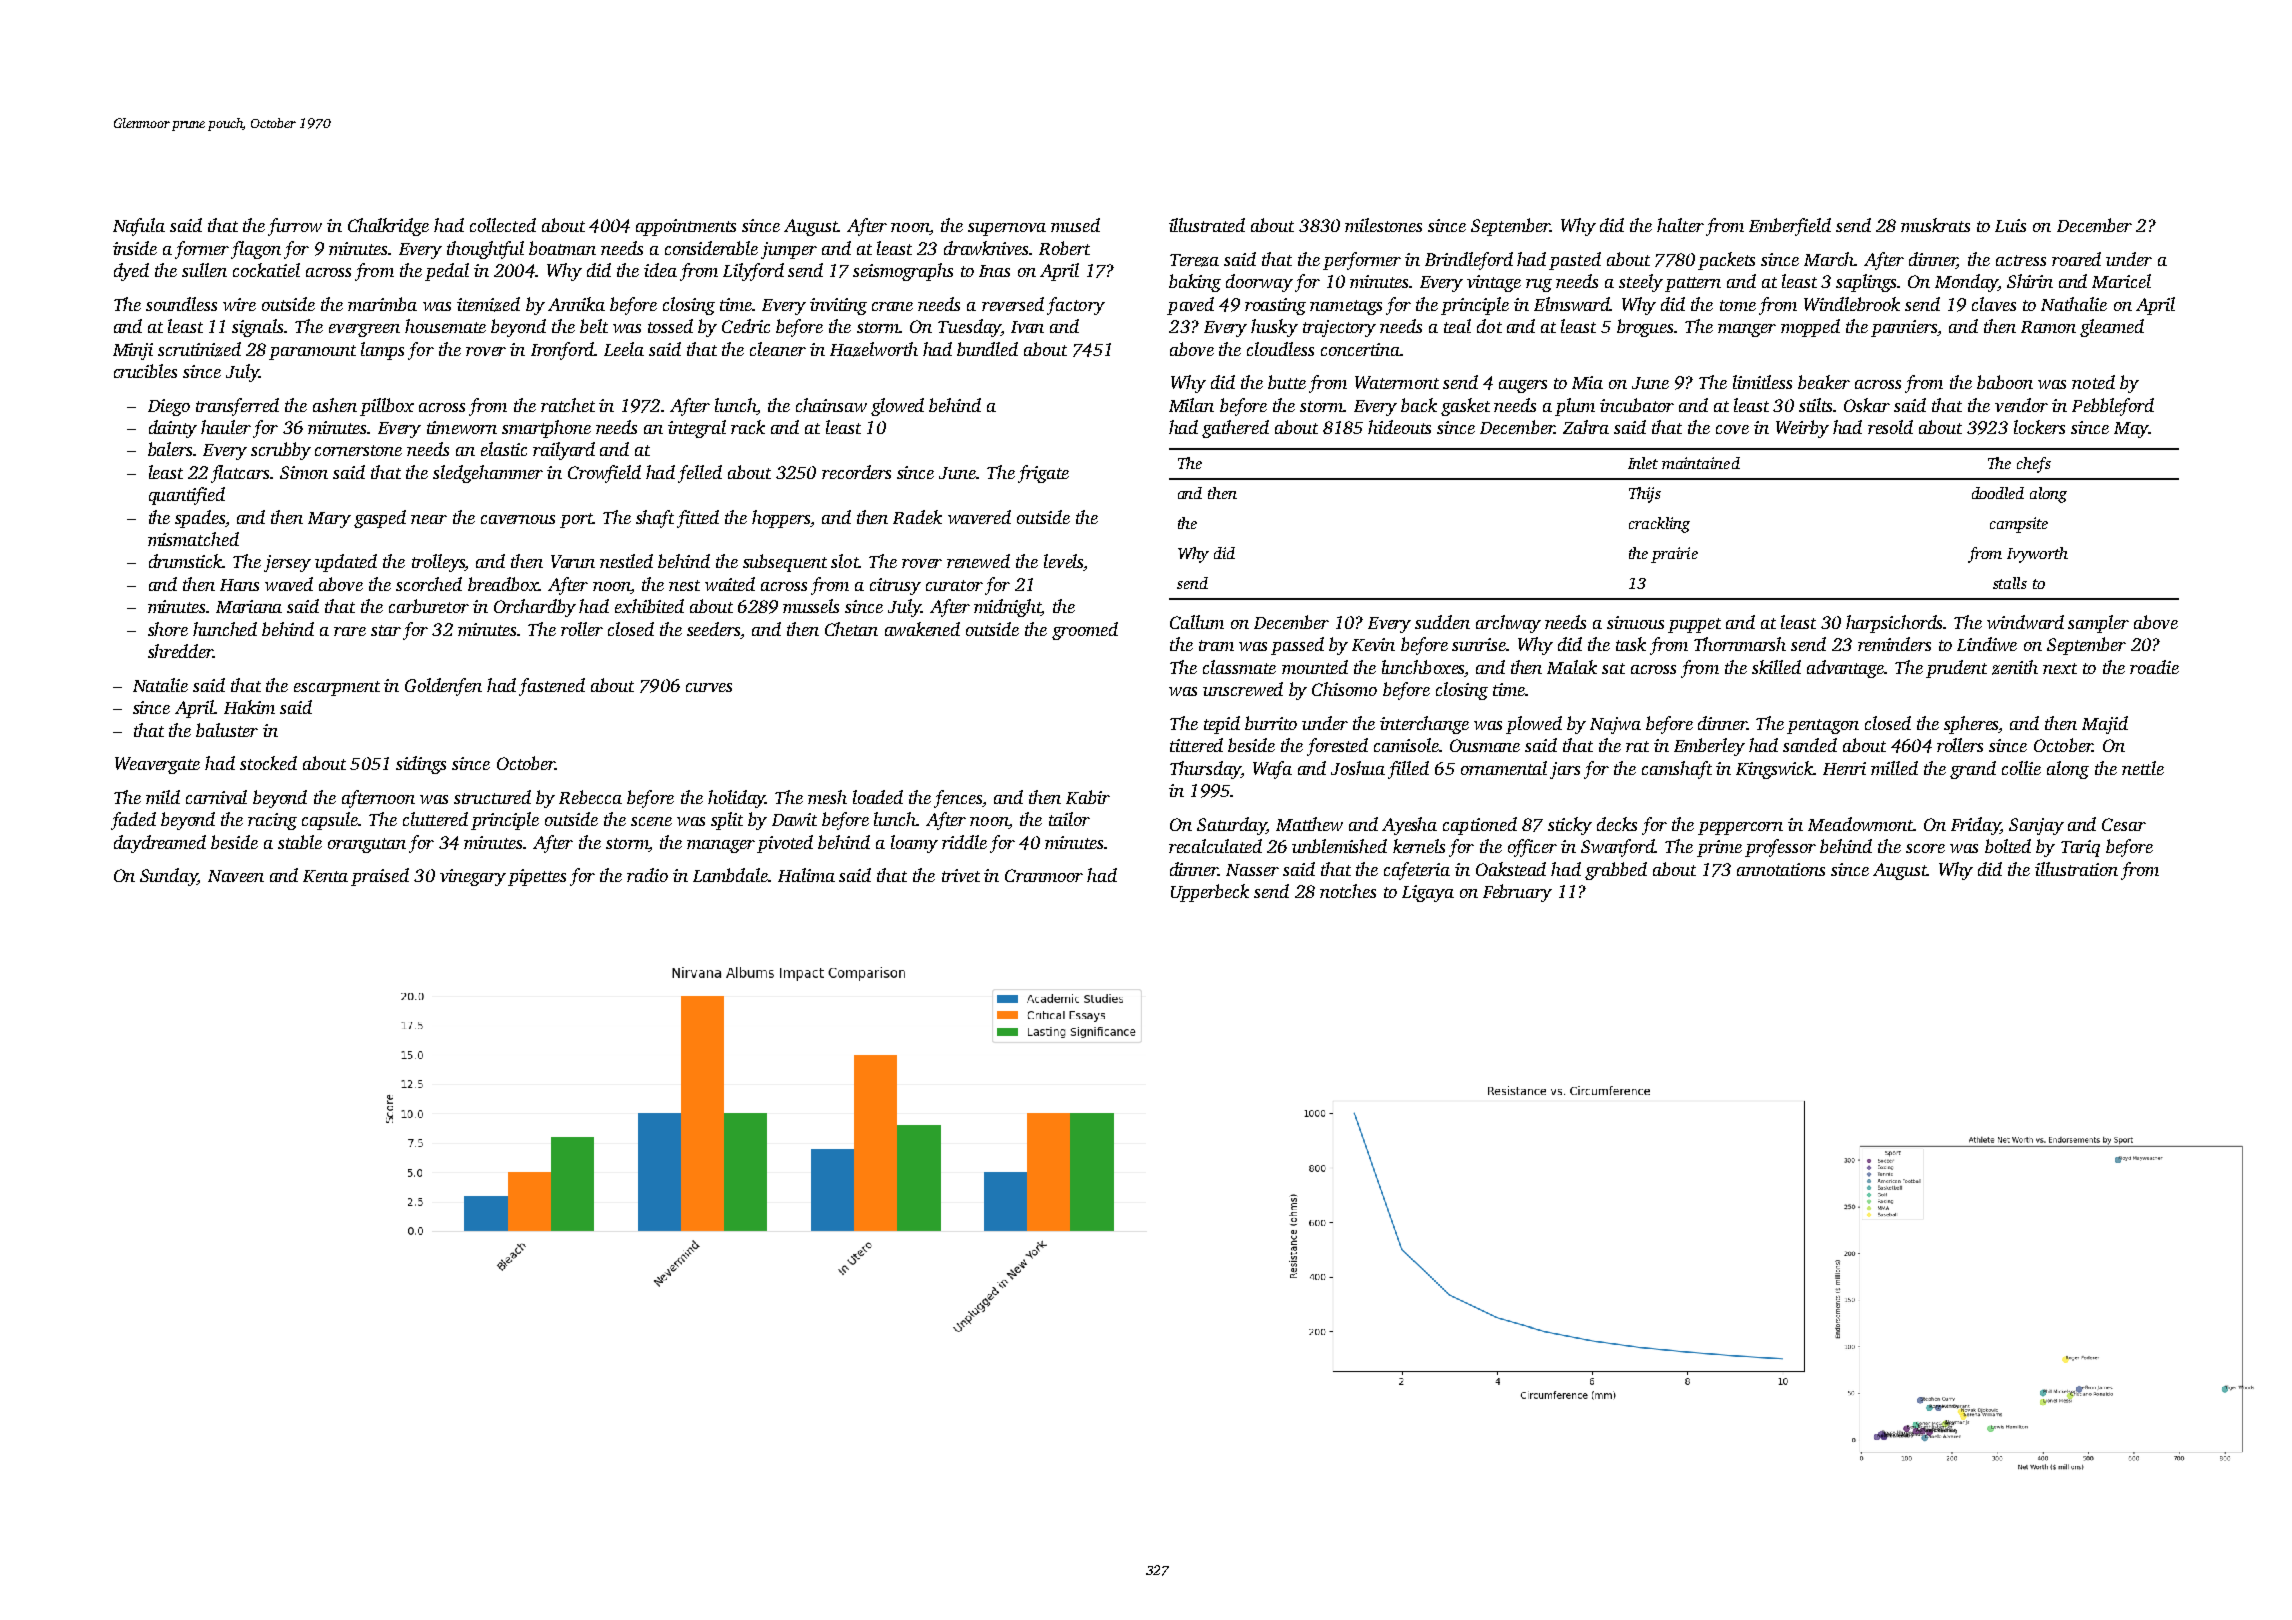 This screenshot has height=1620, width=2292. What do you see at coordinates (1740, 644) in the screenshot?
I see `Thornmarsh` at bounding box center [1740, 644].
